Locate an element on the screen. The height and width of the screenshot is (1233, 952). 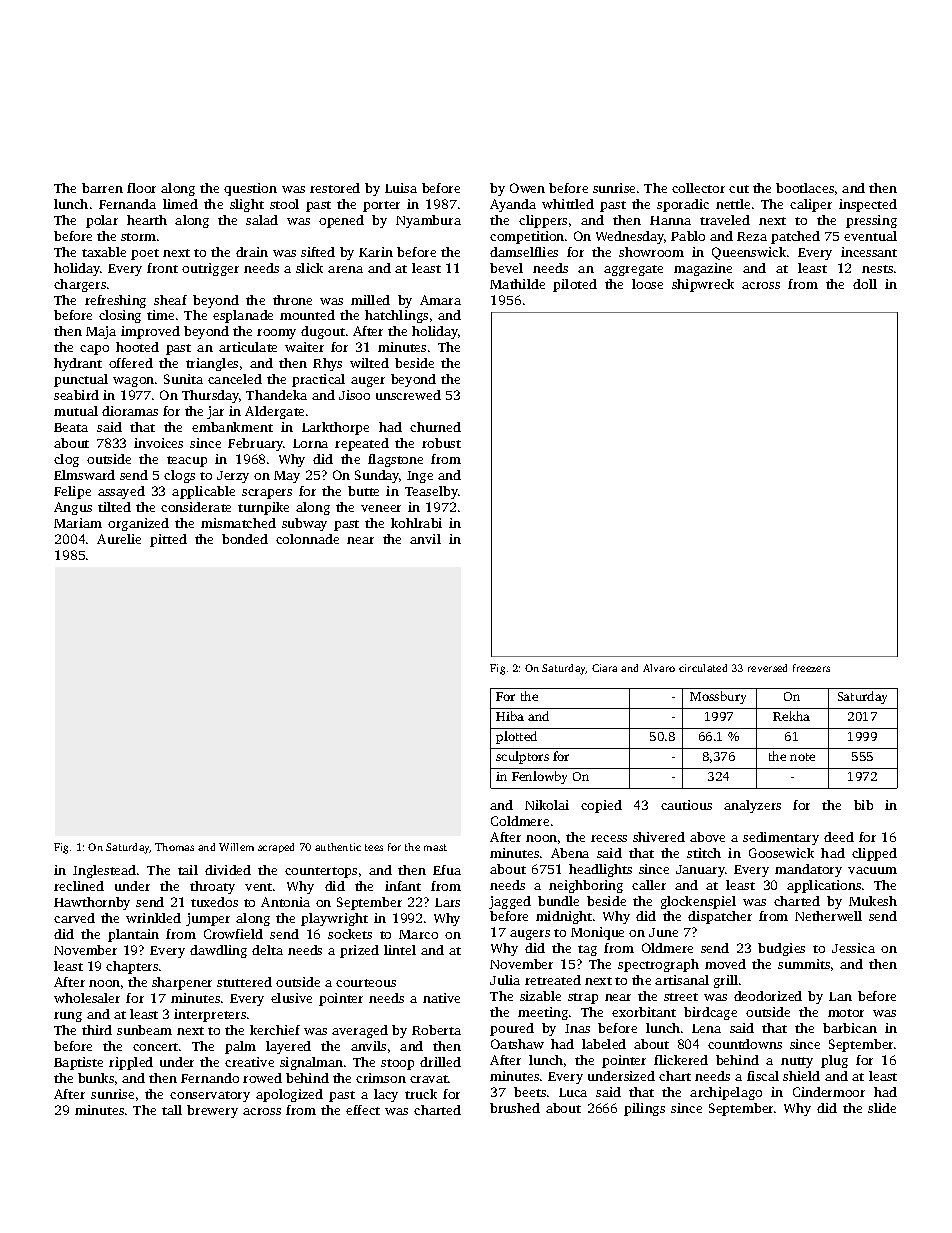
Teaselby is located at coordinates (431, 492).
